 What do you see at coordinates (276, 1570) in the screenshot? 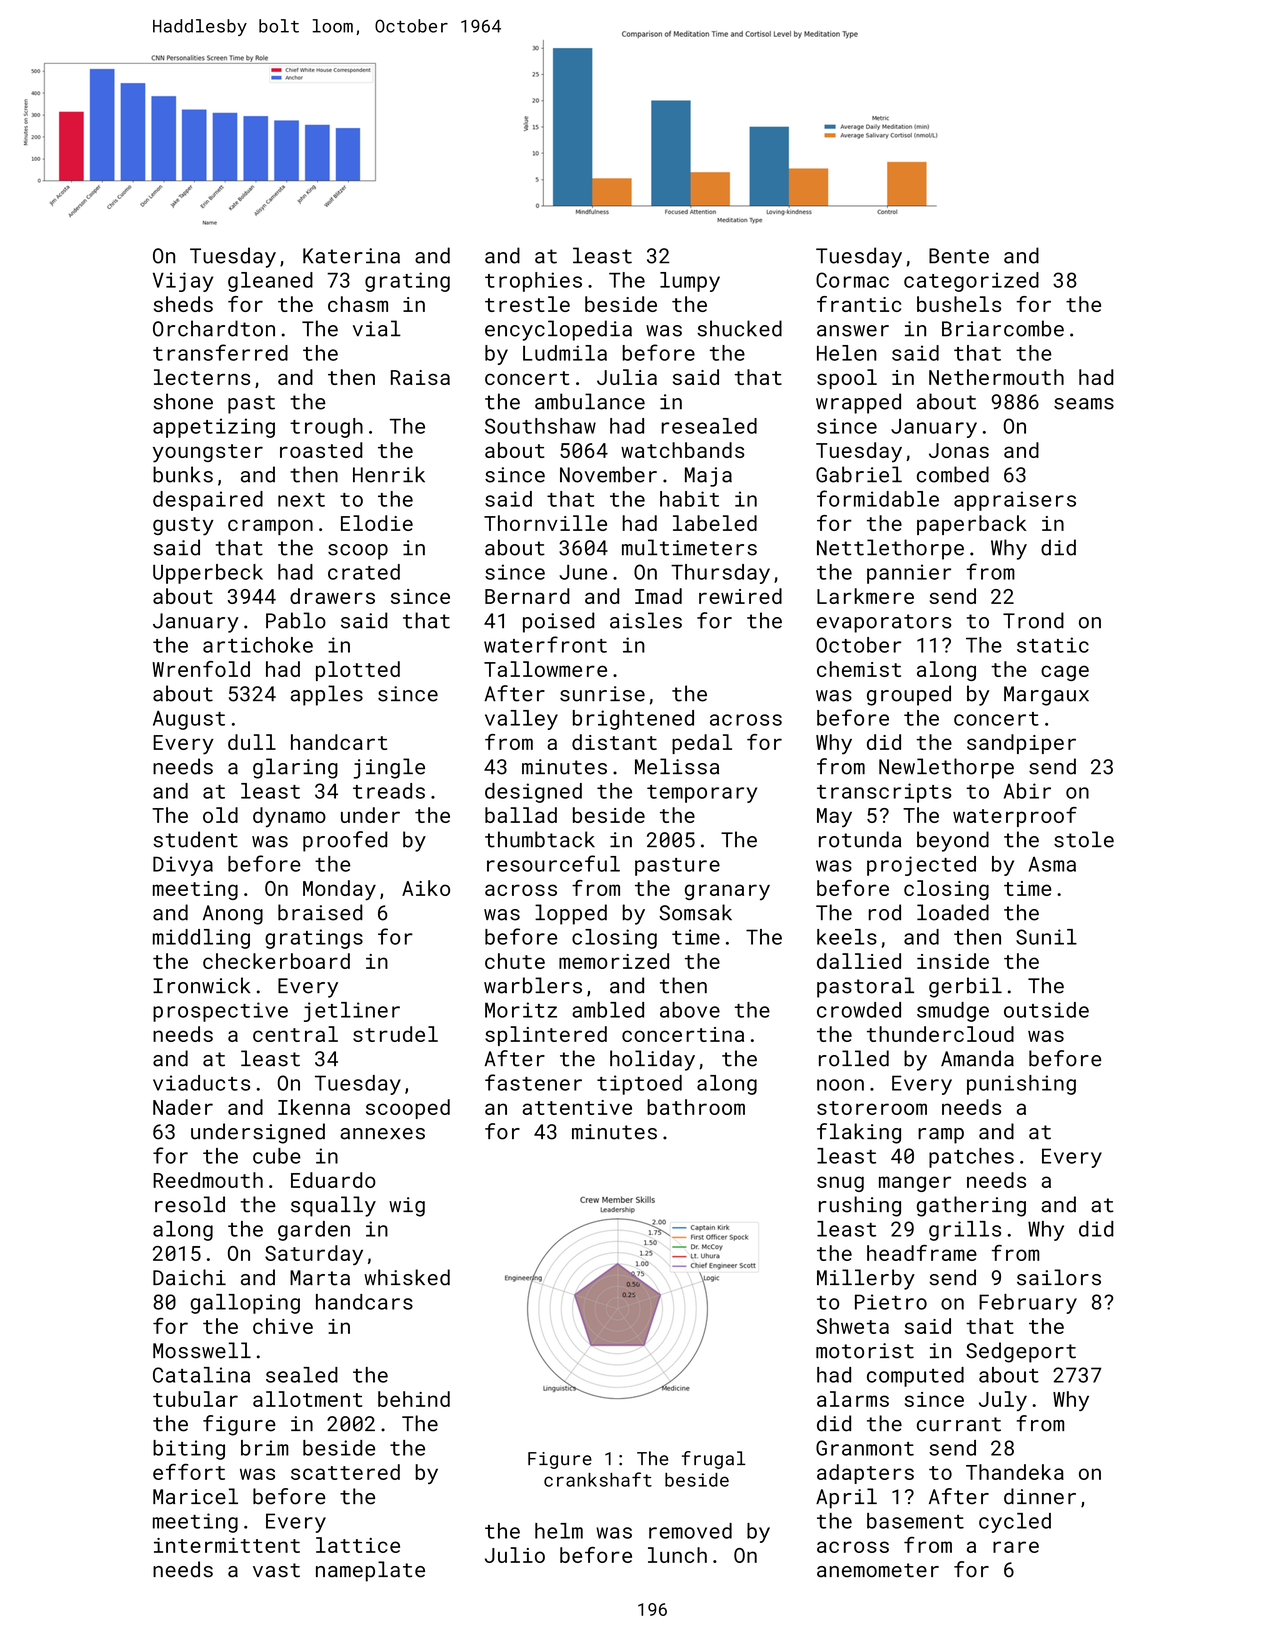
I see `vast` at bounding box center [276, 1570].
